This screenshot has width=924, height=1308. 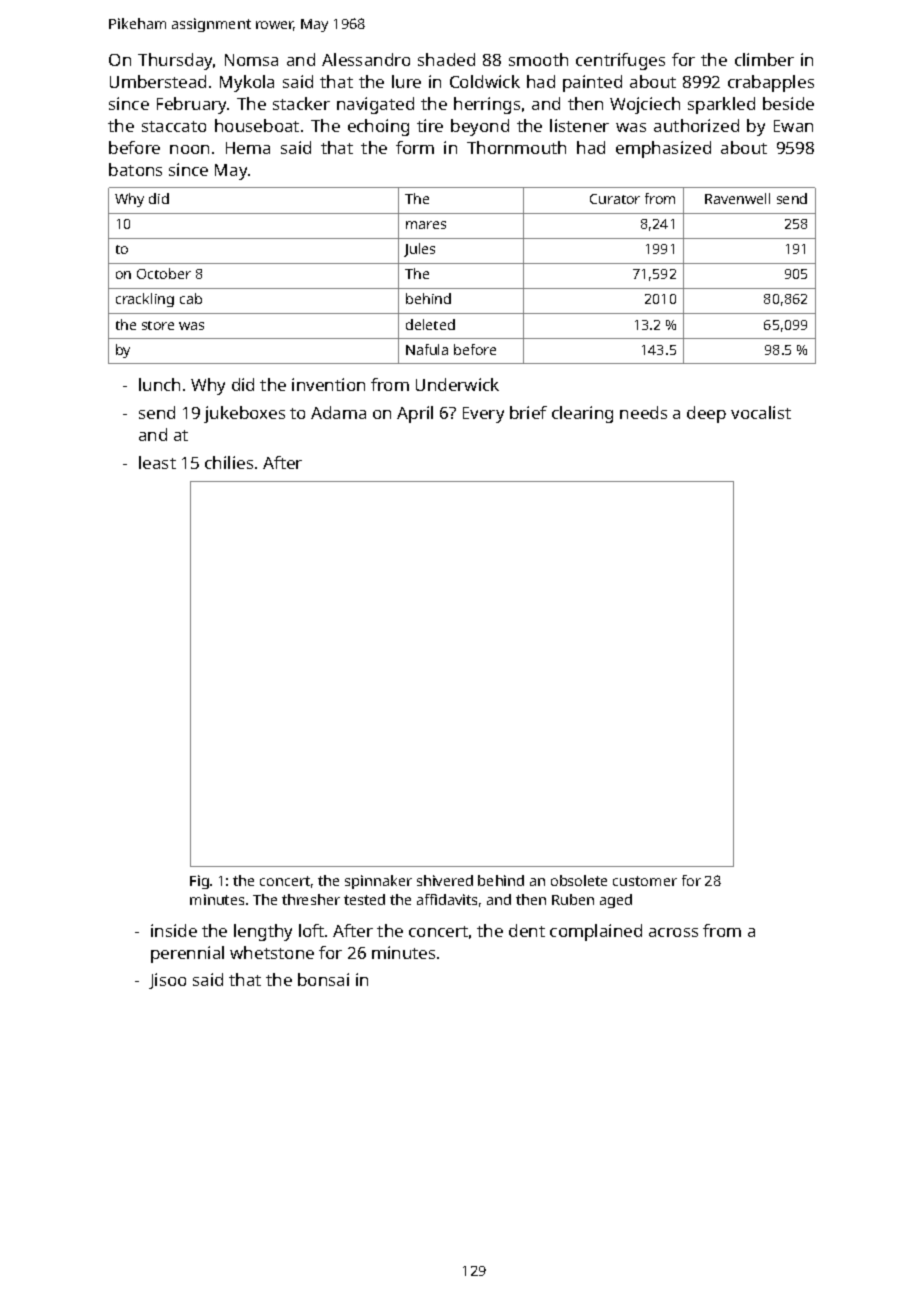 I want to click on bonsai, so click(x=323, y=979).
